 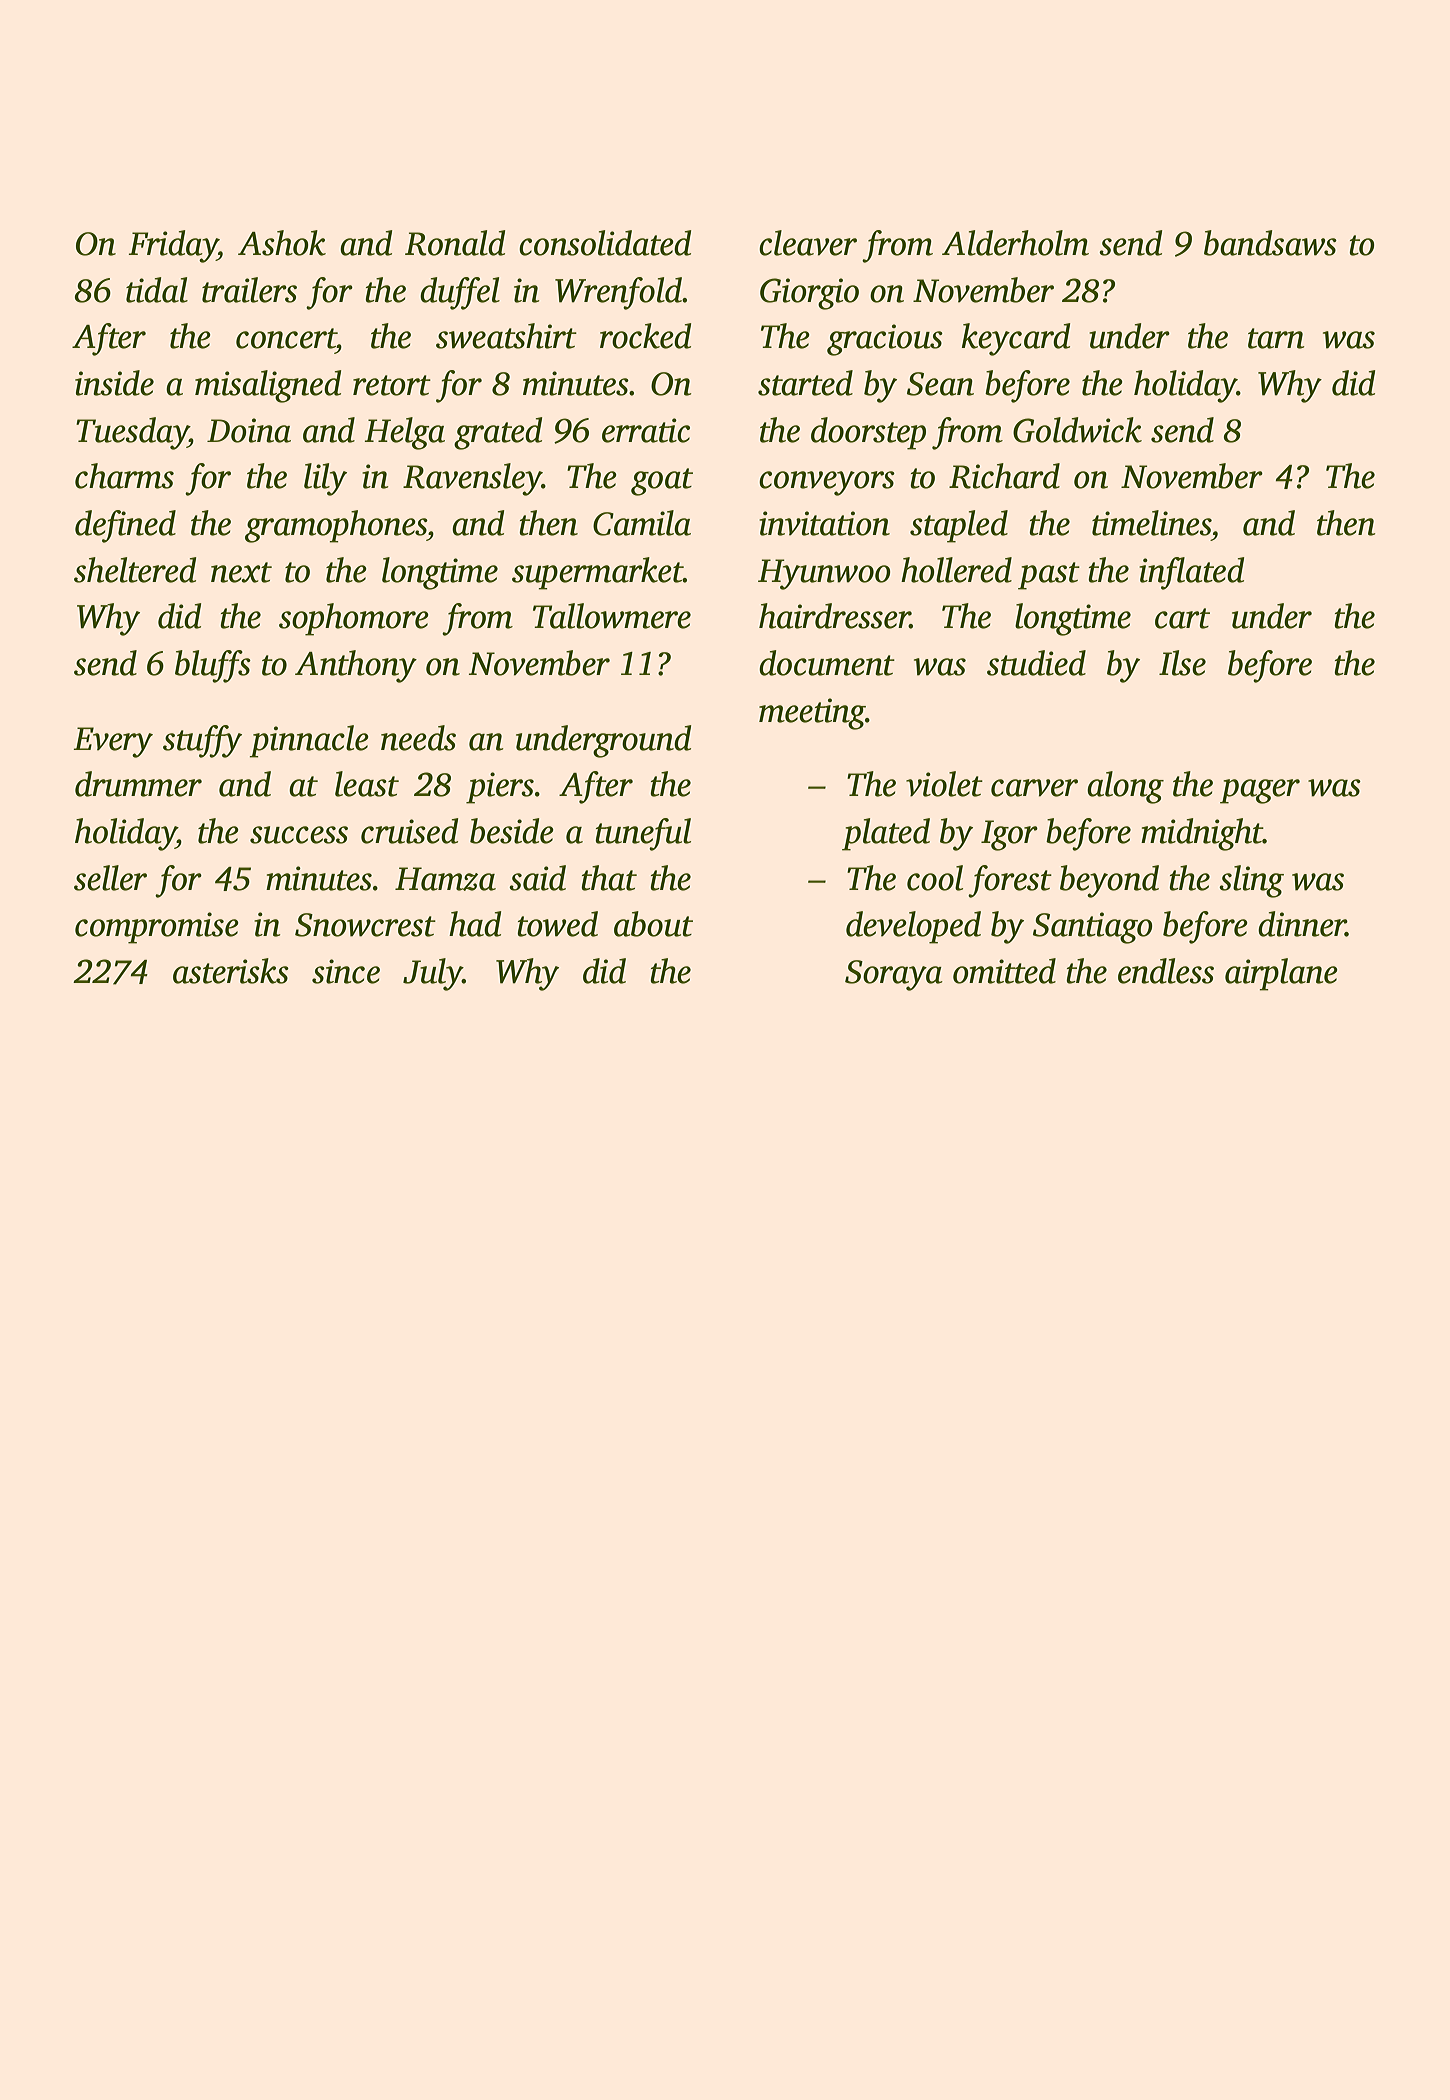 I want to click on since, so click(x=346, y=971).
